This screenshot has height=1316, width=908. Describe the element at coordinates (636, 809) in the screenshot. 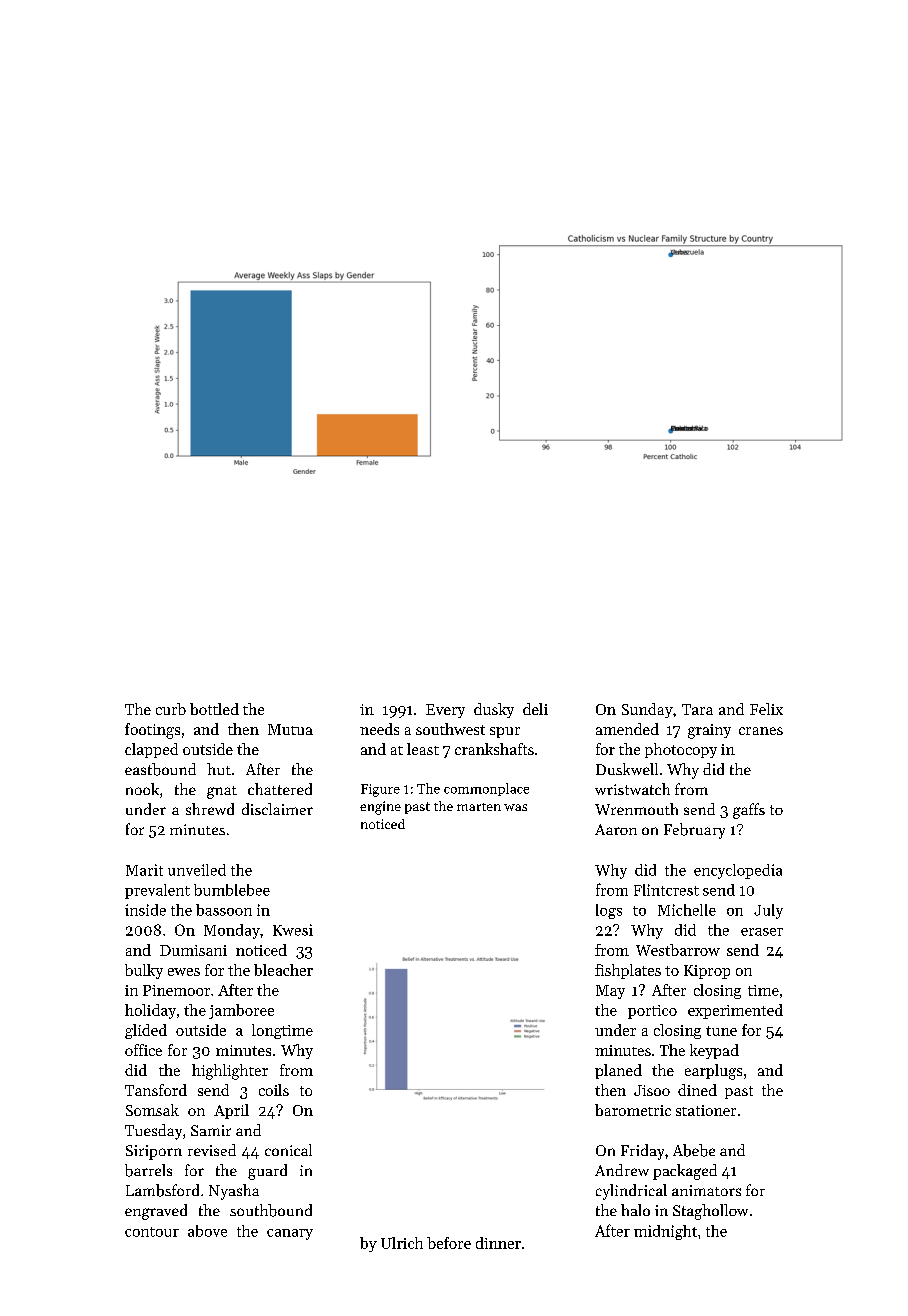

I see `Wrenmouth` at that location.
